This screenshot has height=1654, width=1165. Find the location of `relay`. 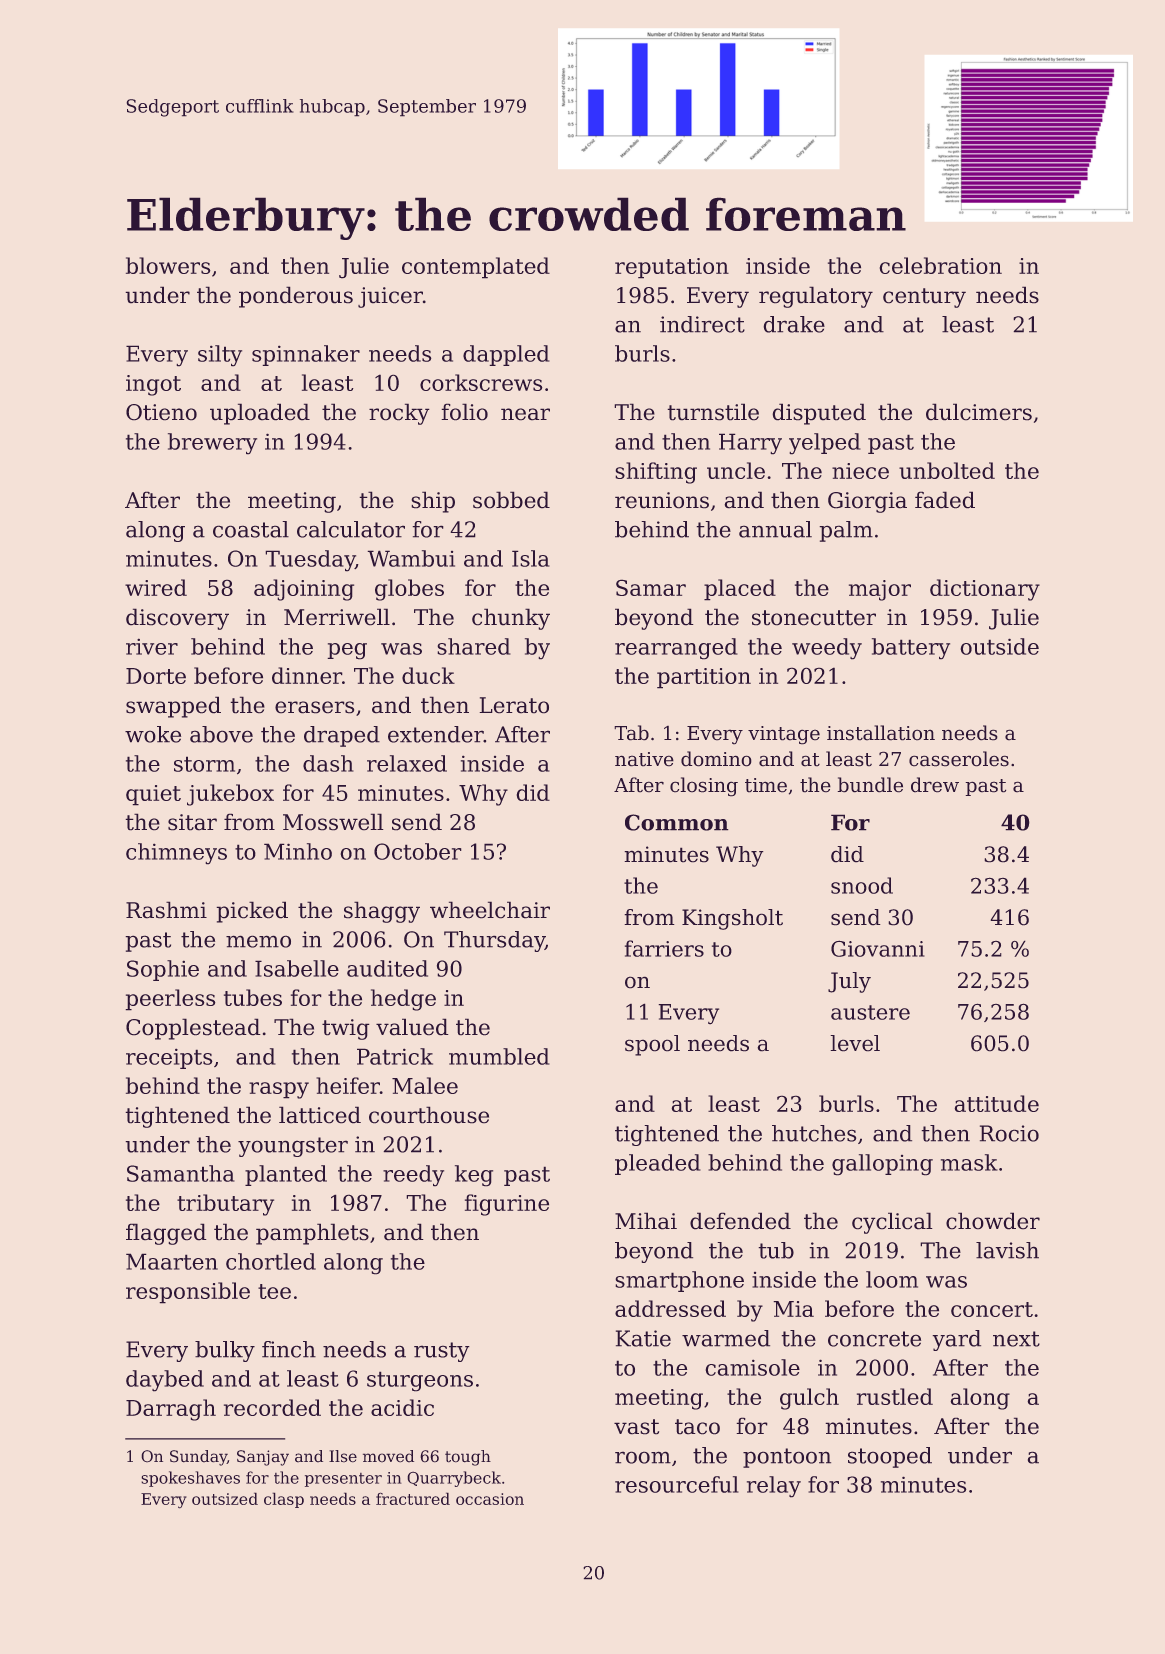

relay is located at coordinates (774, 1487).
